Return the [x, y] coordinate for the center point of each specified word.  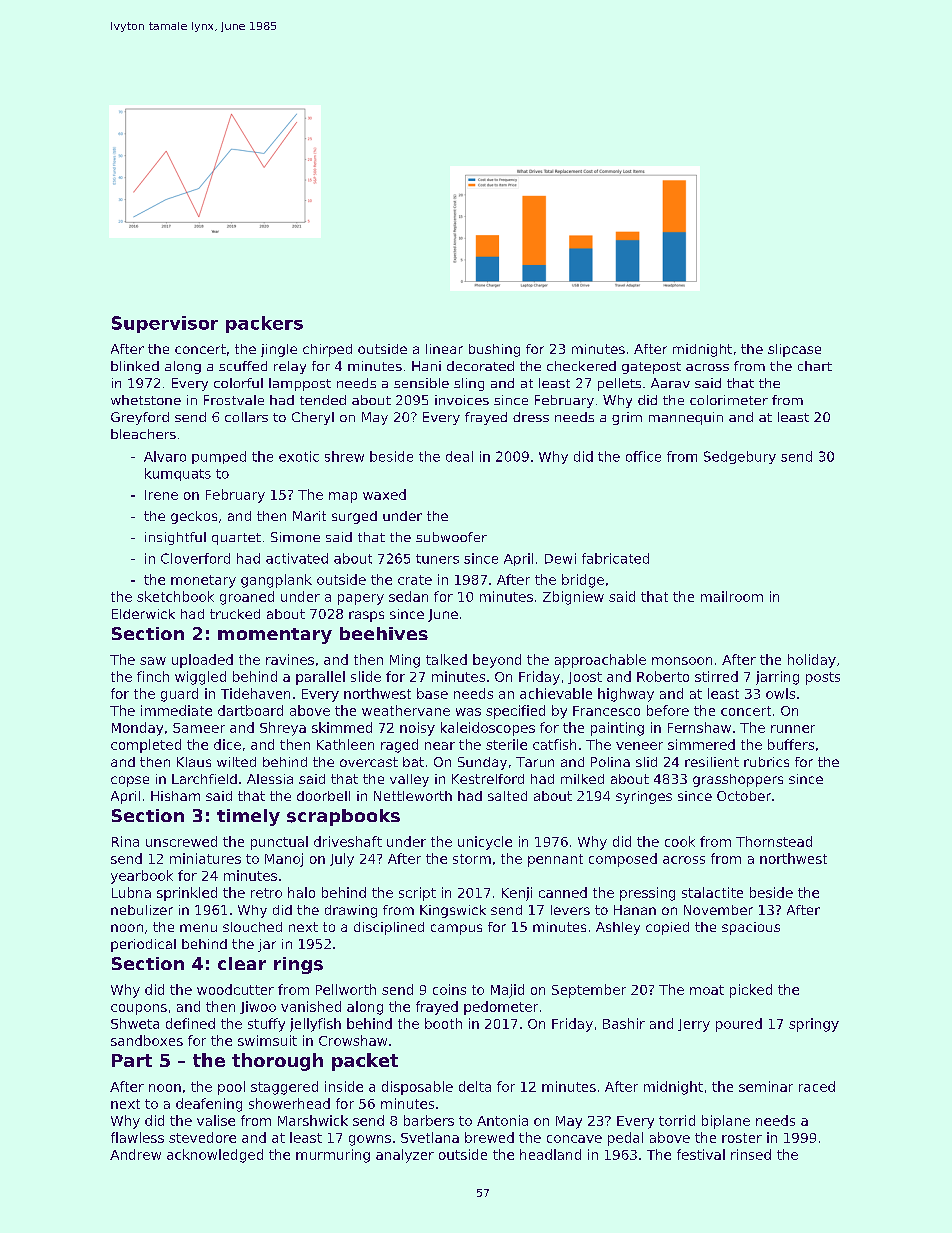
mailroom [732, 596]
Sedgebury [740, 457]
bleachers [143, 434]
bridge [583, 581]
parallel [320, 678]
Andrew [135, 1154]
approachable [600, 661]
